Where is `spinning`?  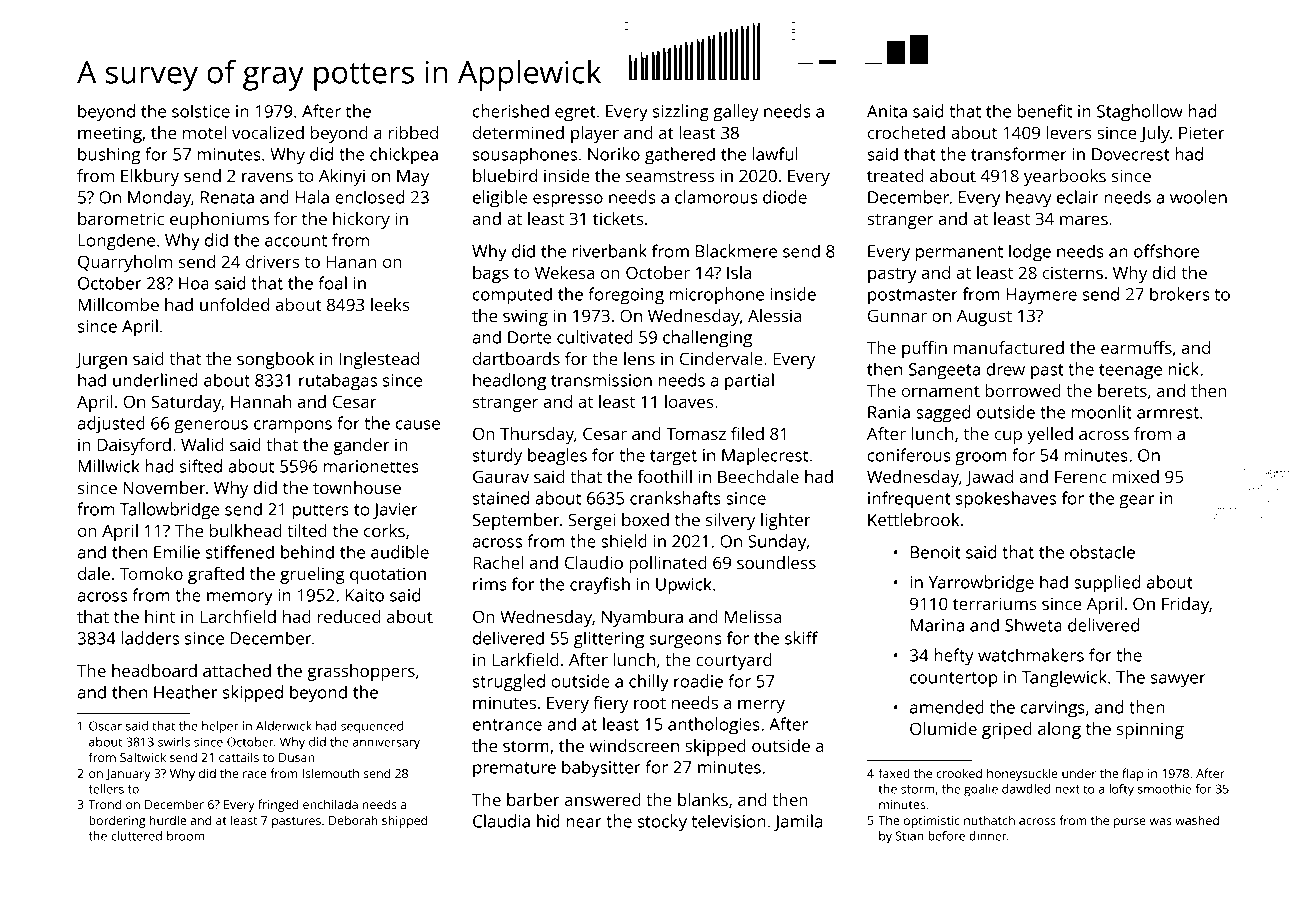 spinning is located at coordinates (1150, 730).
